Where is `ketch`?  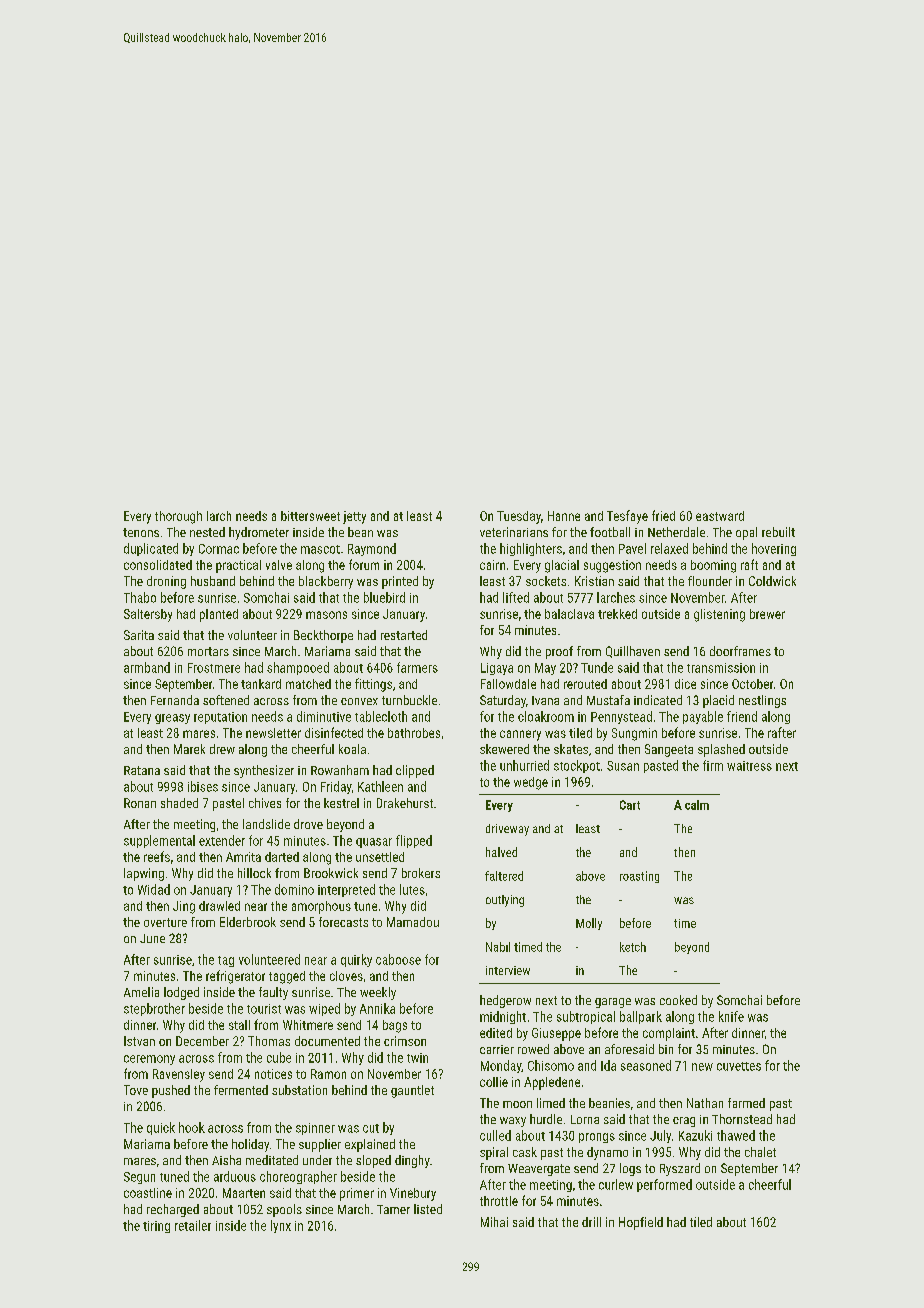 ketch is located at coordinates (633, 947).
